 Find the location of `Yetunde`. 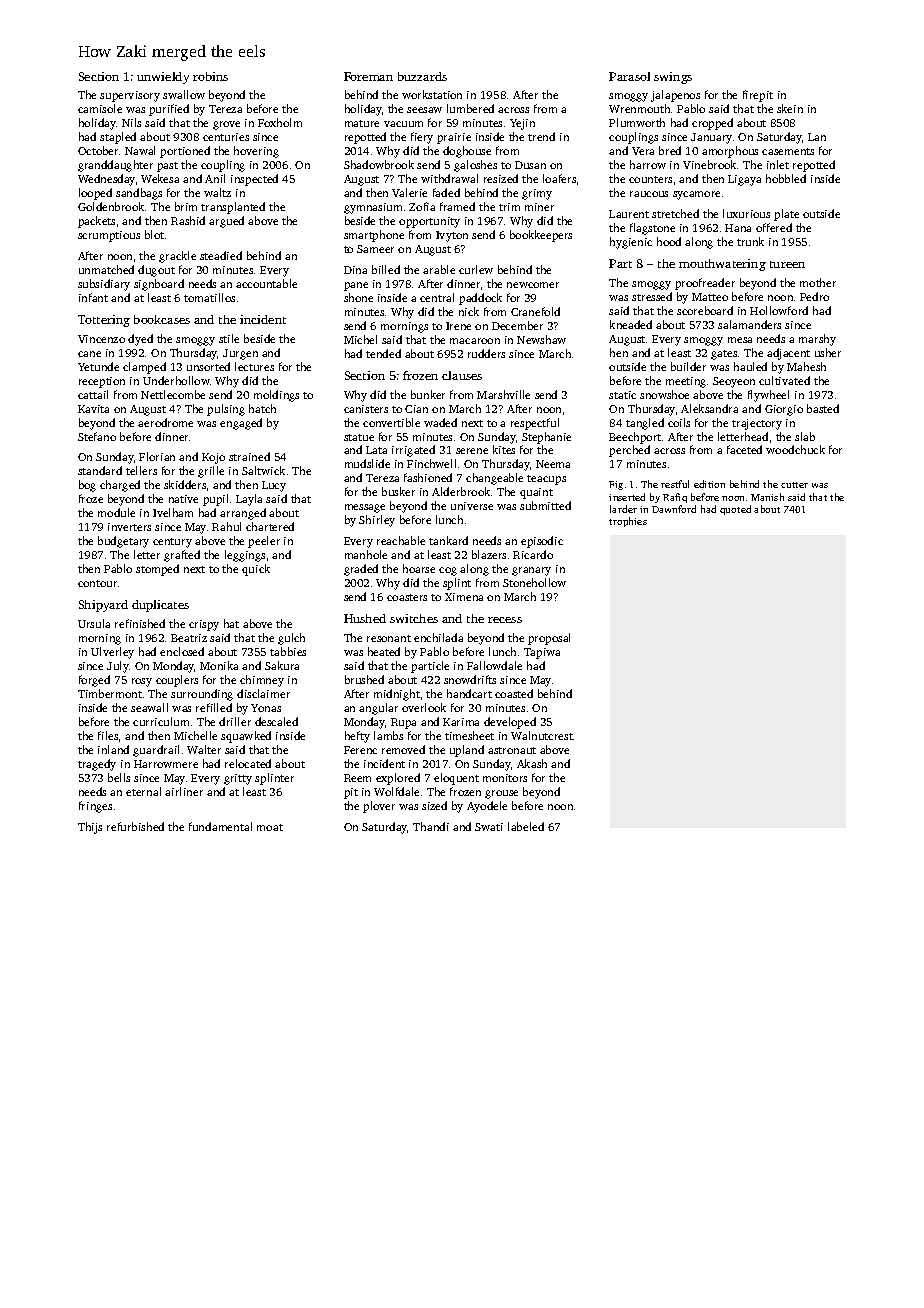

Yetunde is located at coordinates (98, 366).
